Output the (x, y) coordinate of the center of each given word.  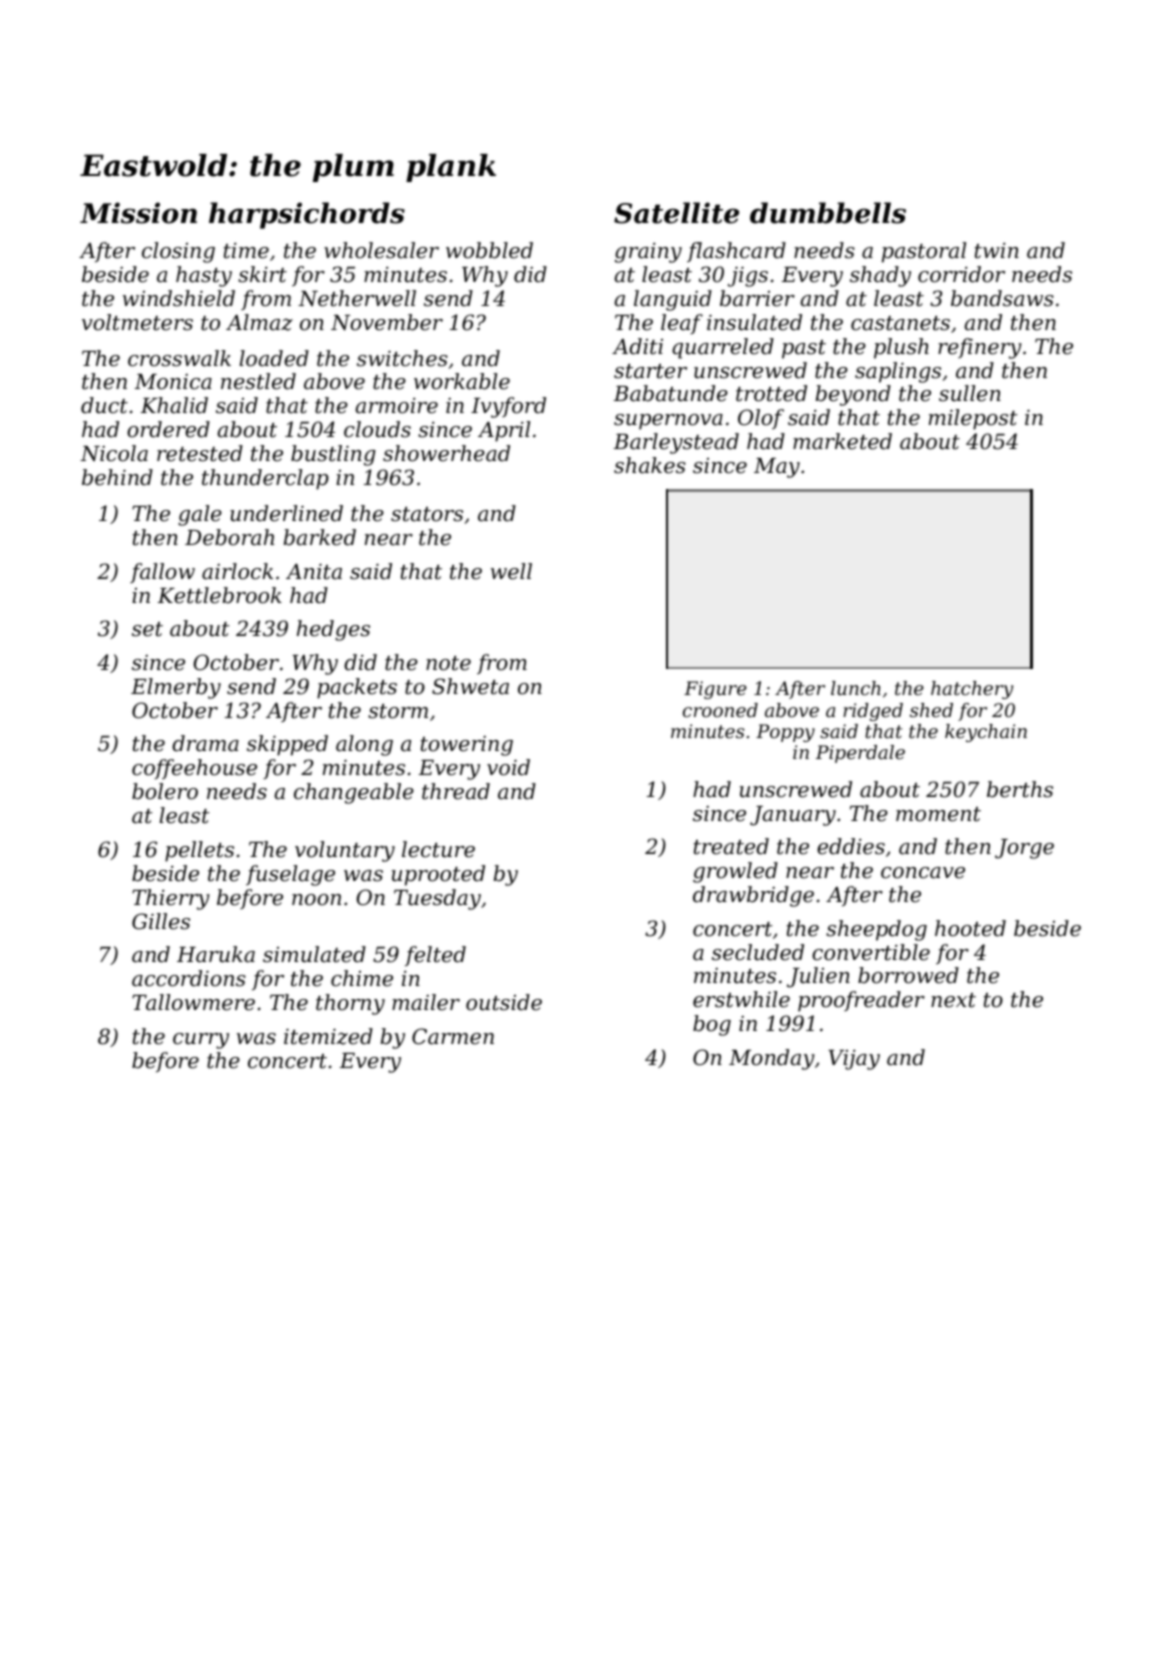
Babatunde (671, 393)
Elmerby (176, 688)
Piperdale (860, 754)
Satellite (676, 213)
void (508, 767)
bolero (165, 791)
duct (104, 405)
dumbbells (828, 213)
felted (435, 956)
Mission (138, 213)
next (953, 1000)
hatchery (972, 690)
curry (201, 1041)
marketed (842, 441)
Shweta (470, 686)
